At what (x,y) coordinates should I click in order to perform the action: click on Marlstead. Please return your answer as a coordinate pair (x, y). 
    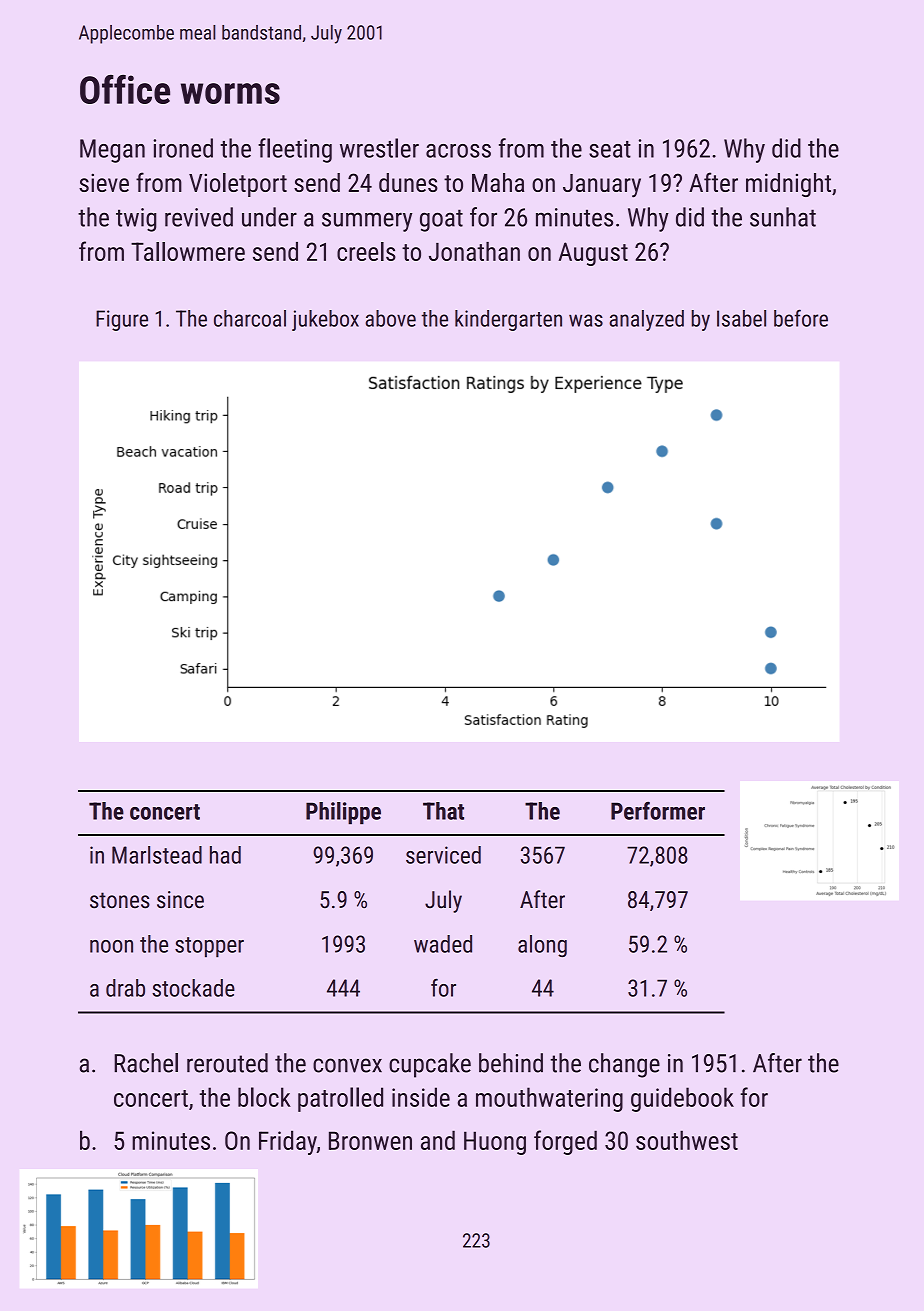
    Looking at the image, I should click on (157, 855).
